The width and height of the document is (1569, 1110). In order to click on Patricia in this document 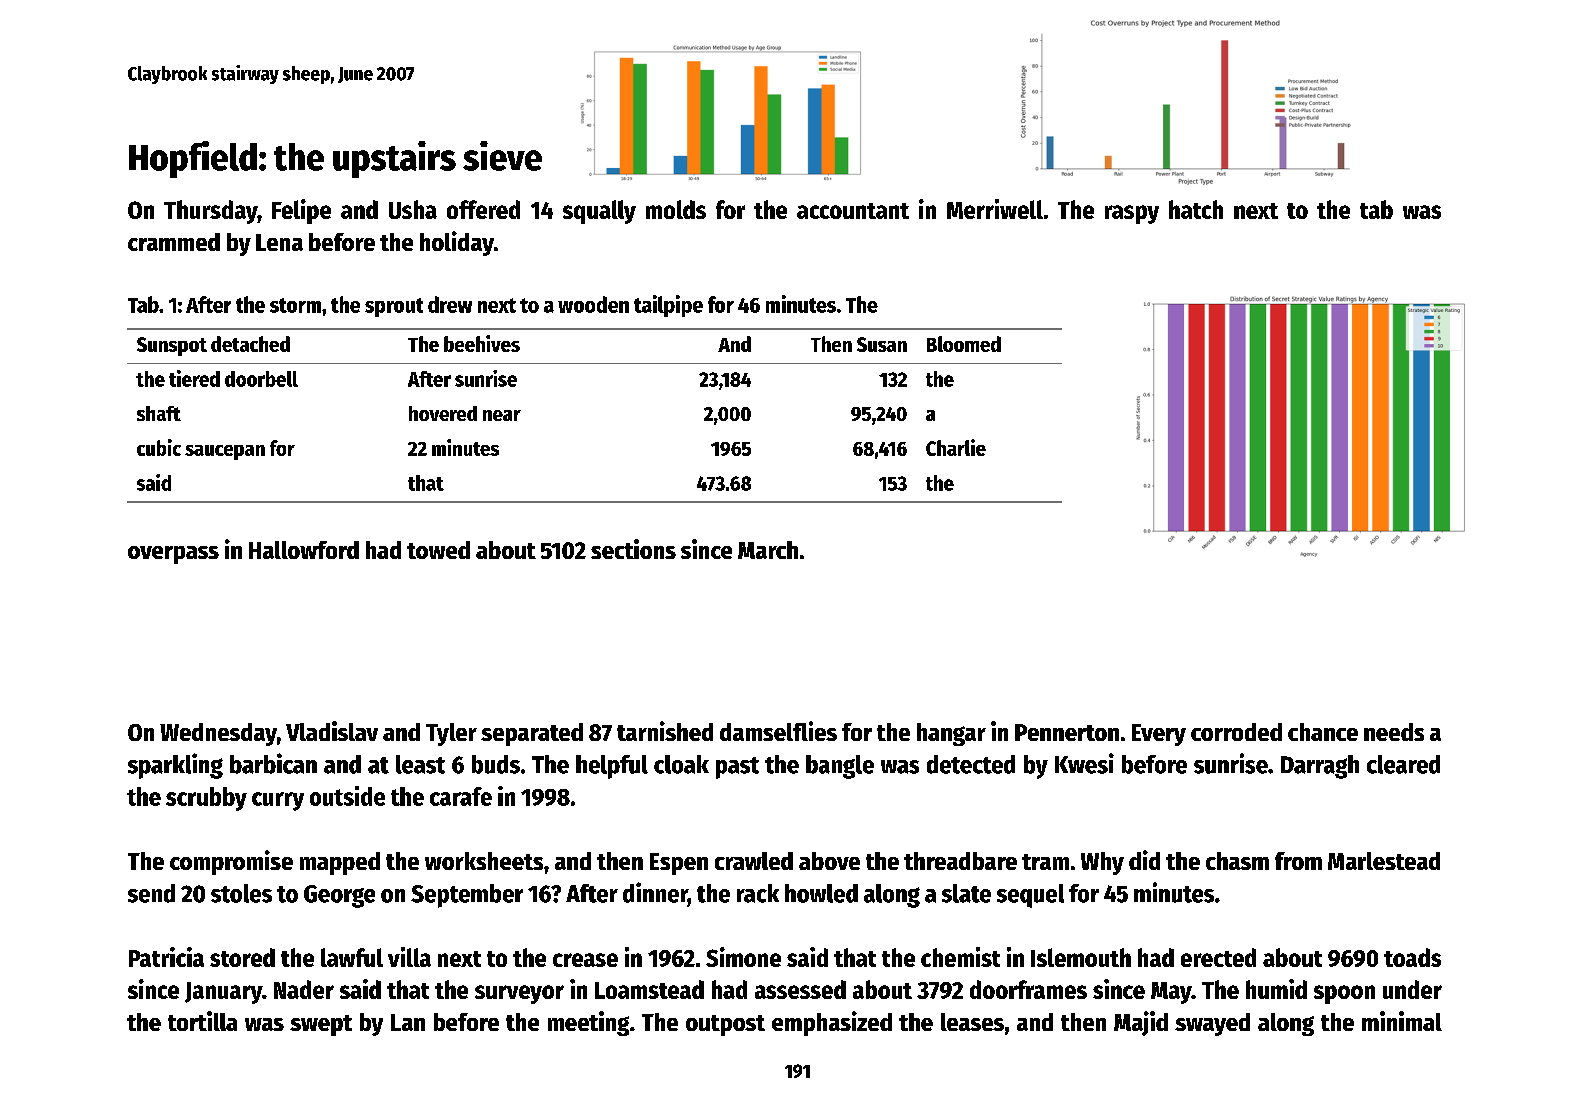, I will do `click(166, 957)`.
